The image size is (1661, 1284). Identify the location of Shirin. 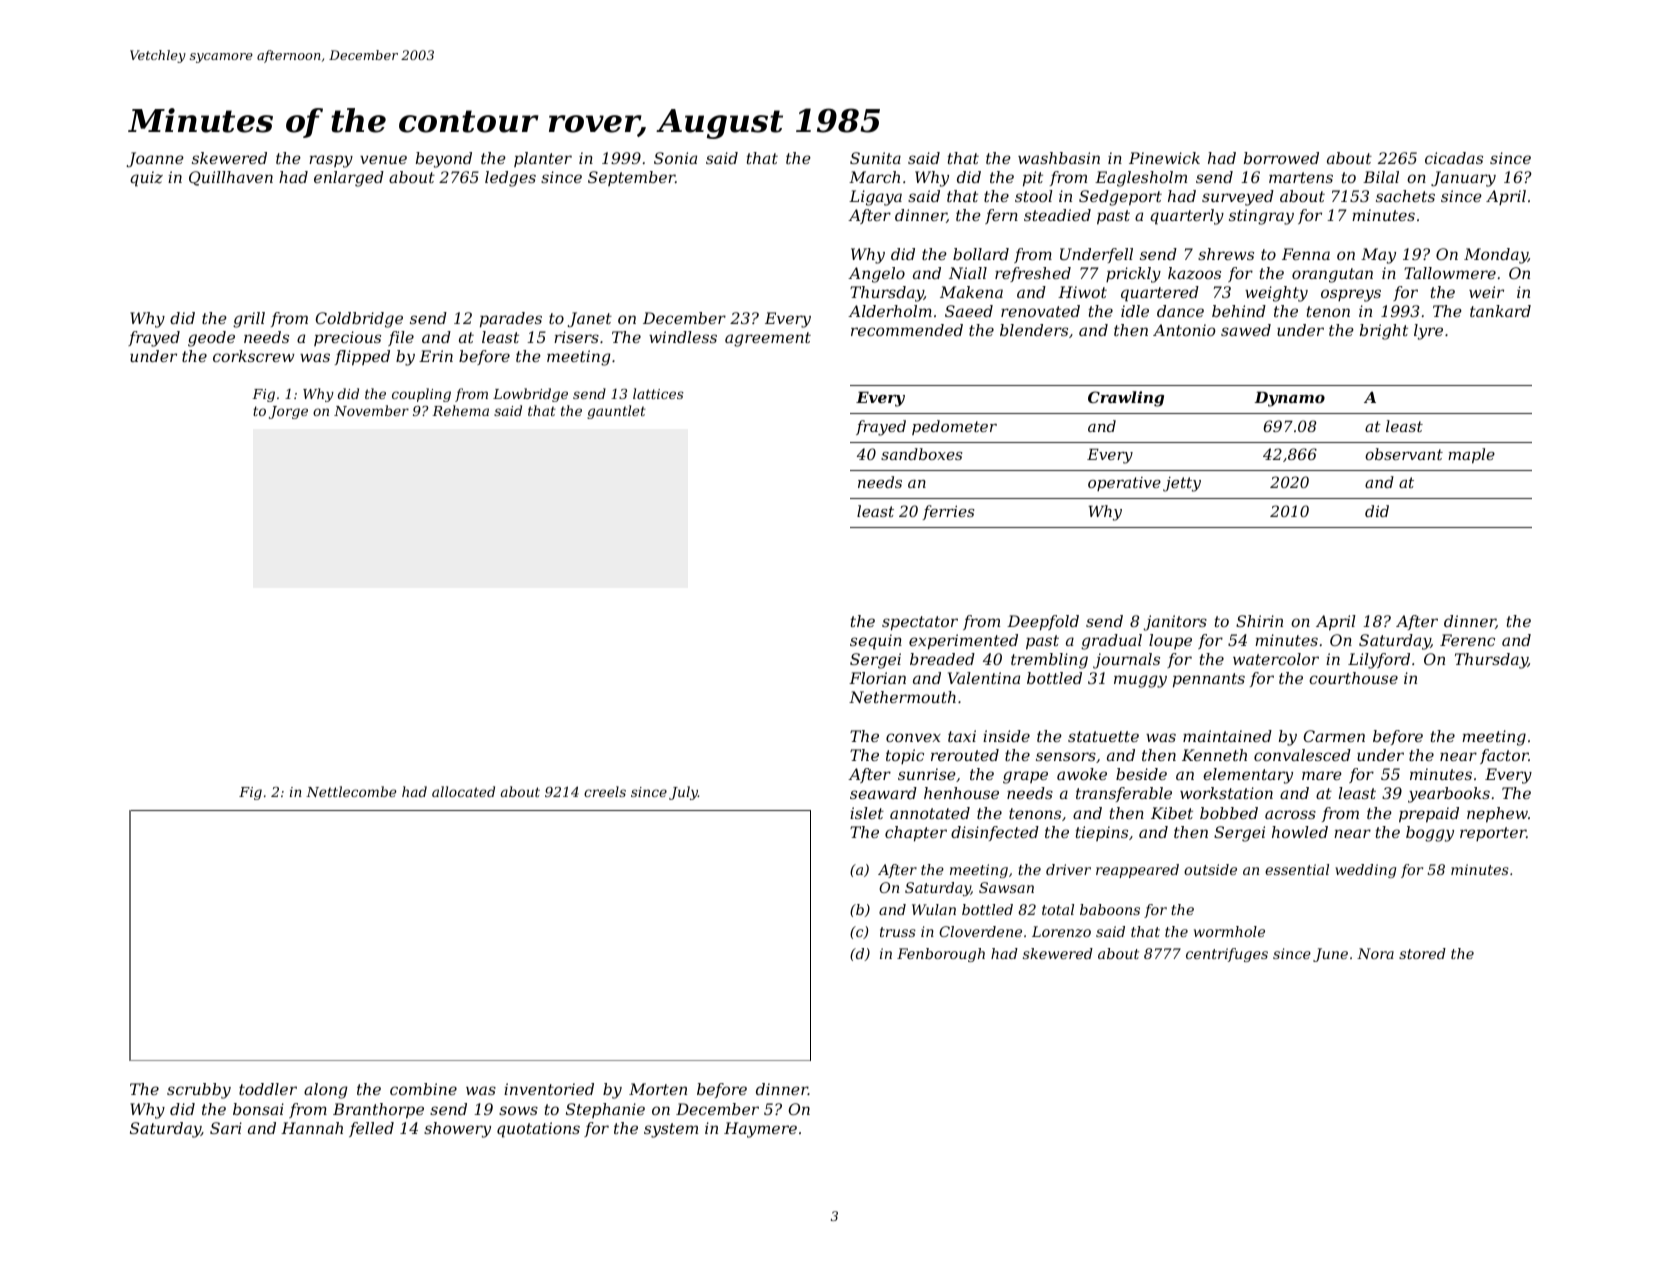
(1259, 621).
